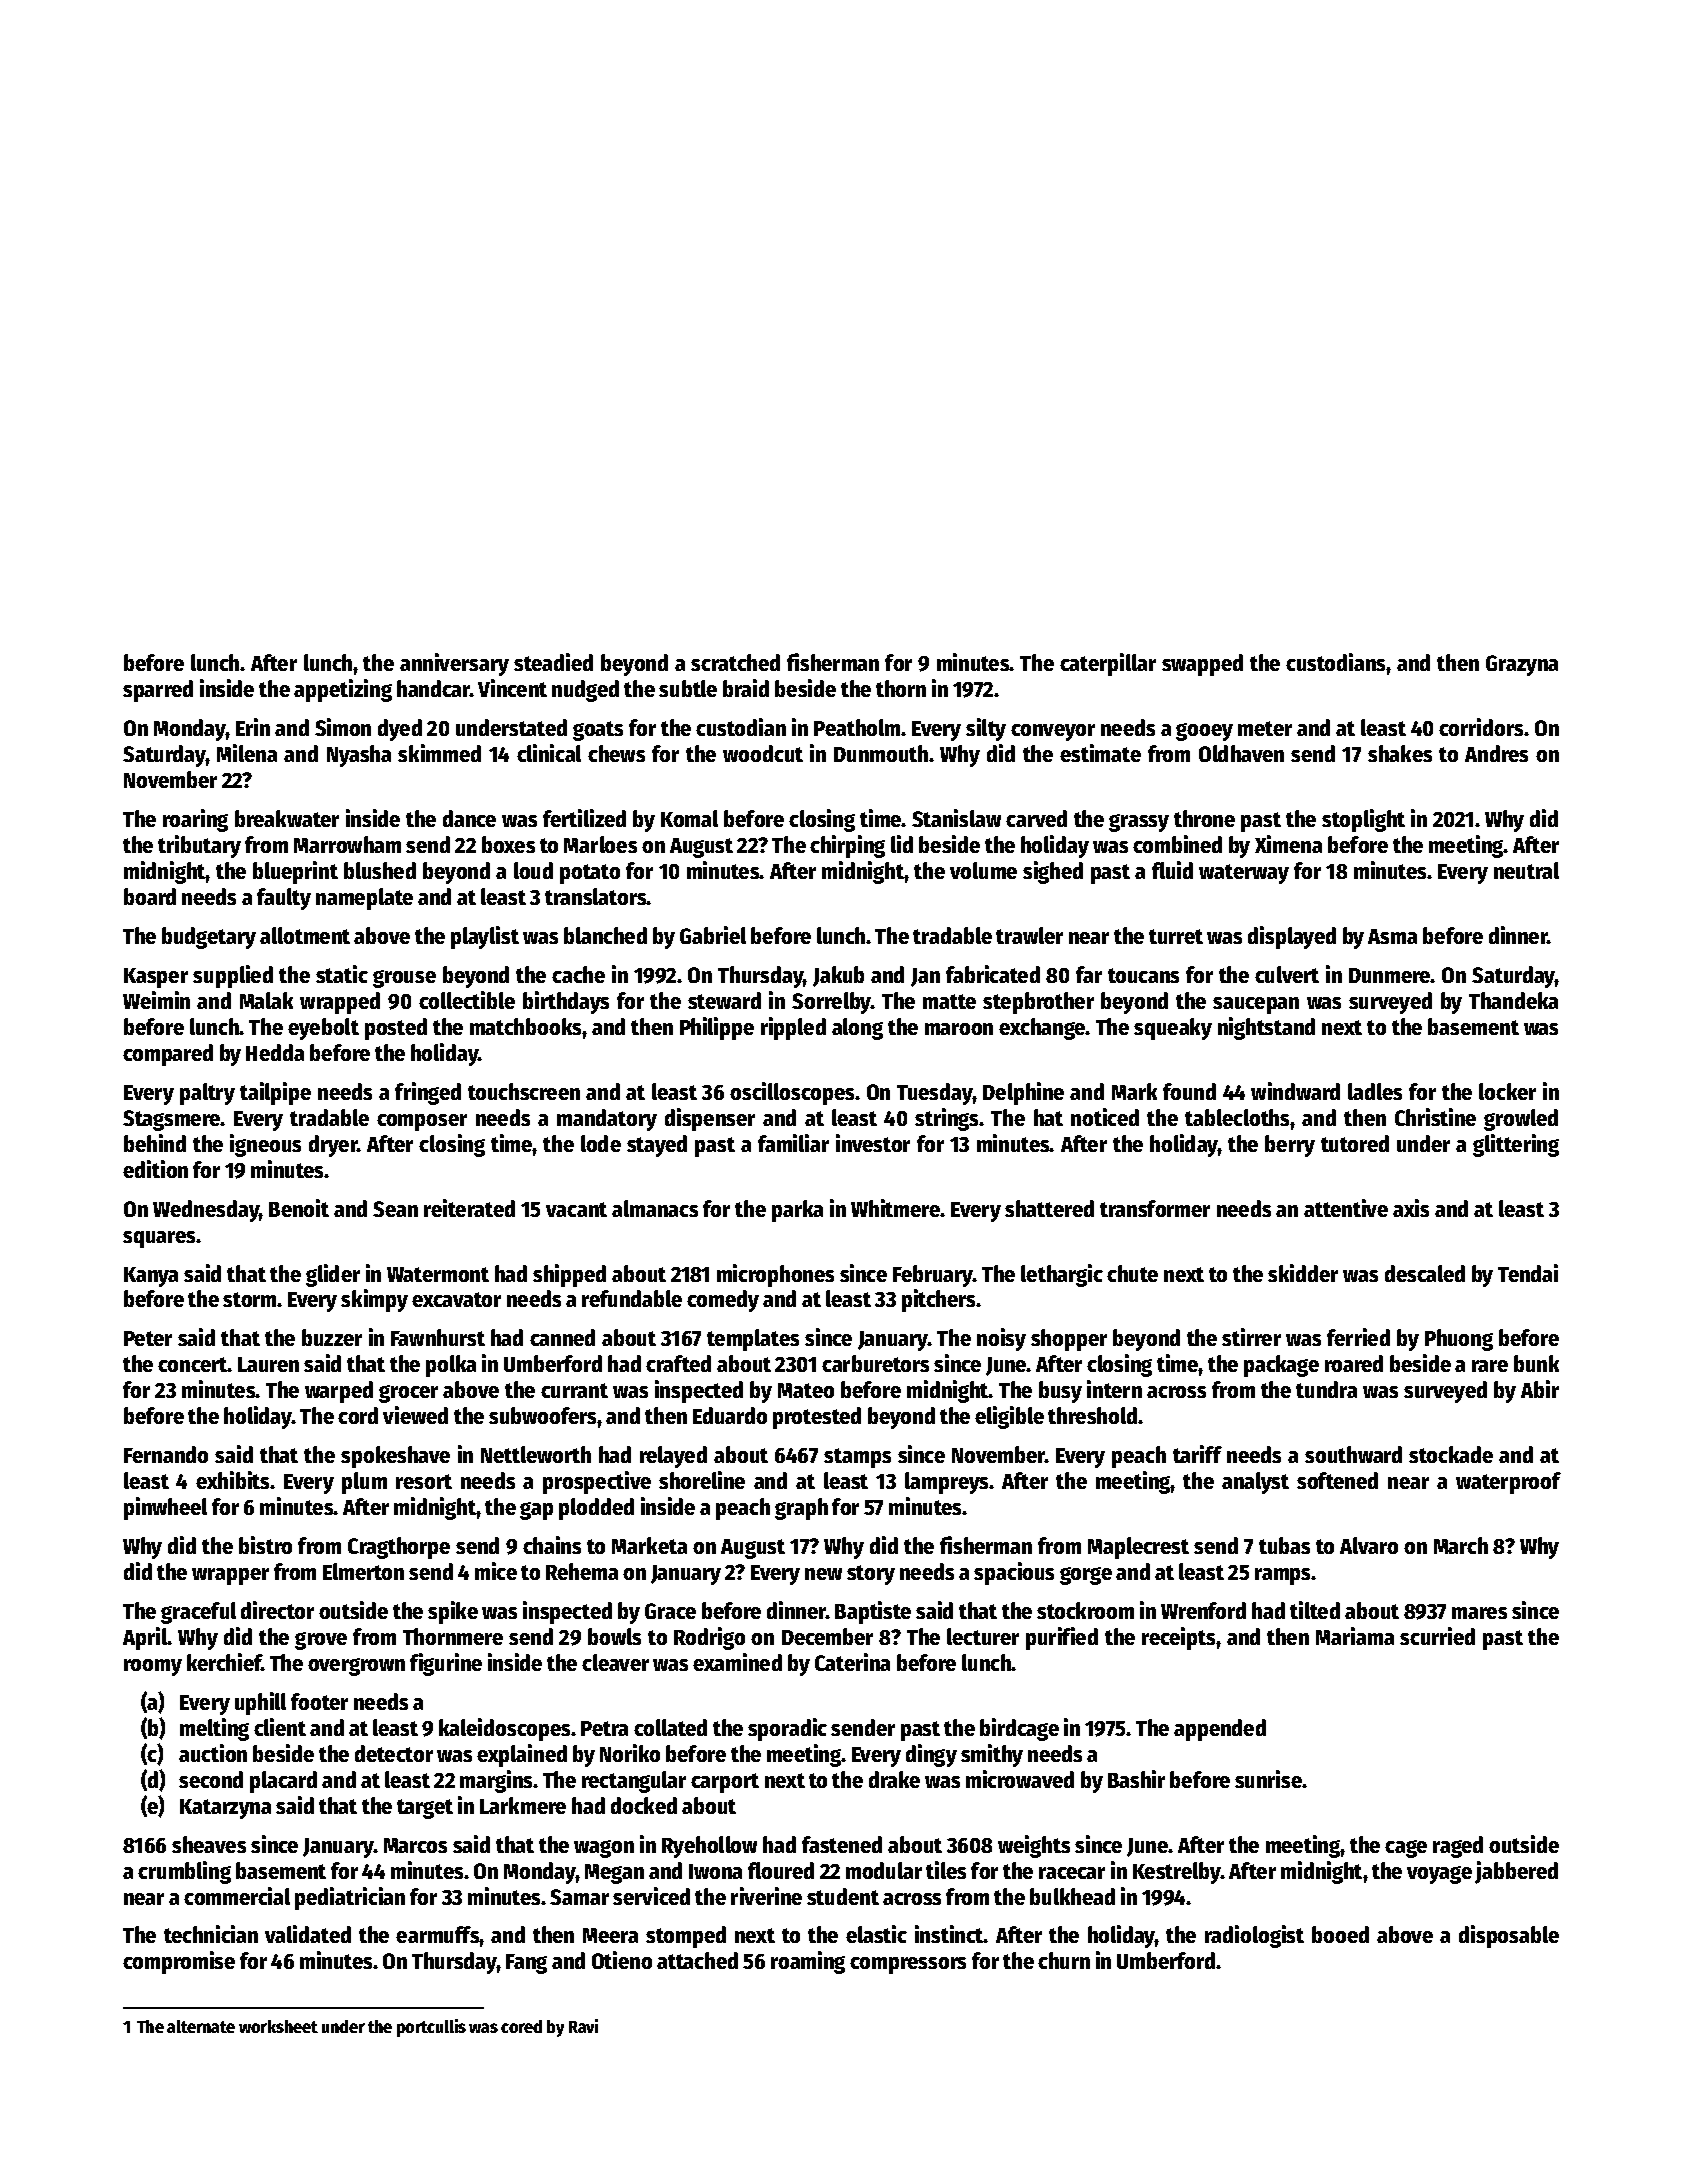 This screenshot has height=2178, width=1683. Describe the element at coordinates (1425, 1273) in the screenshot. I see `descaled` at that location.
